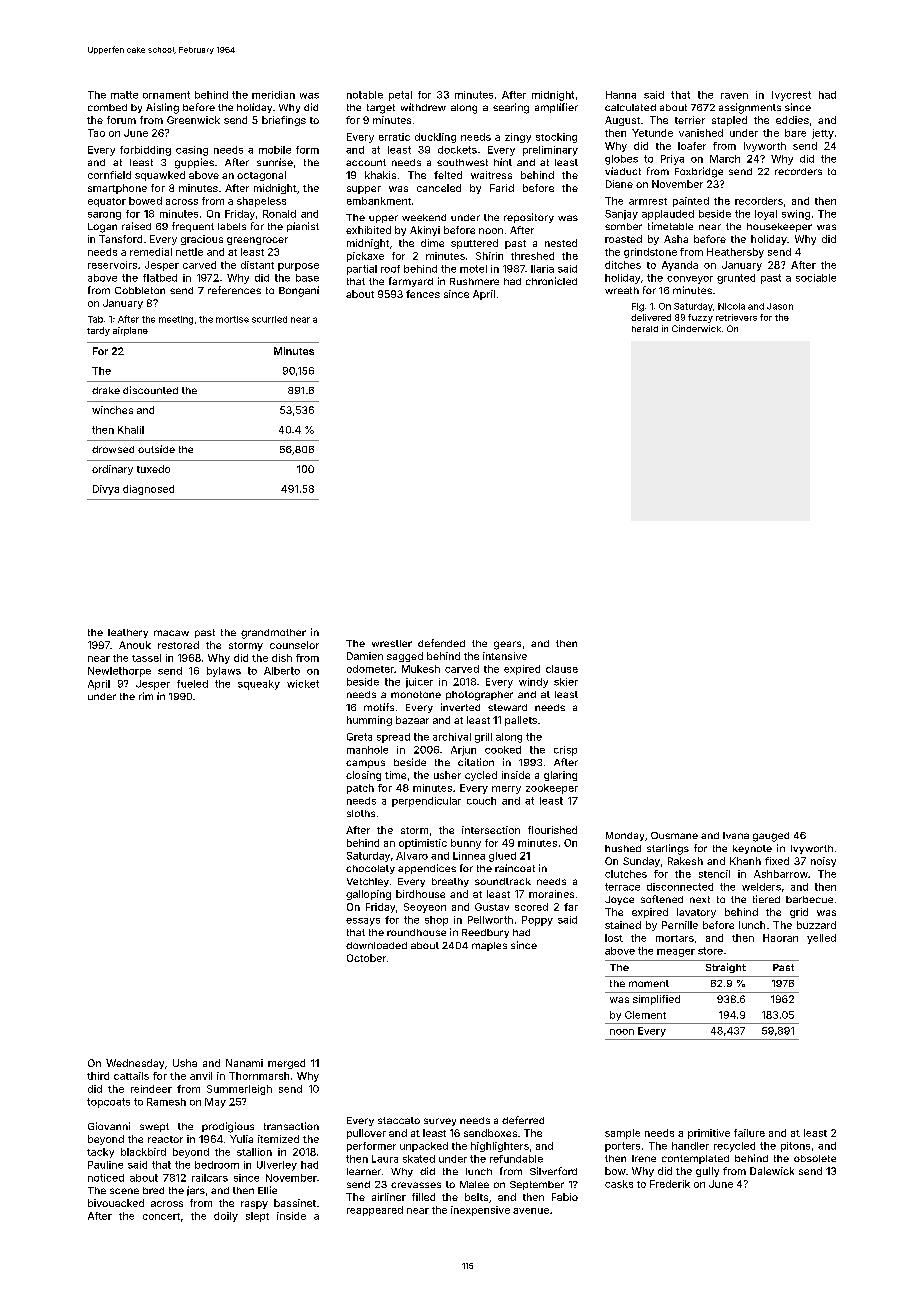 This page has width=924, height=1308. Describe the element at coordinates (226, 1217) in the page. I see `doily` at that location.
